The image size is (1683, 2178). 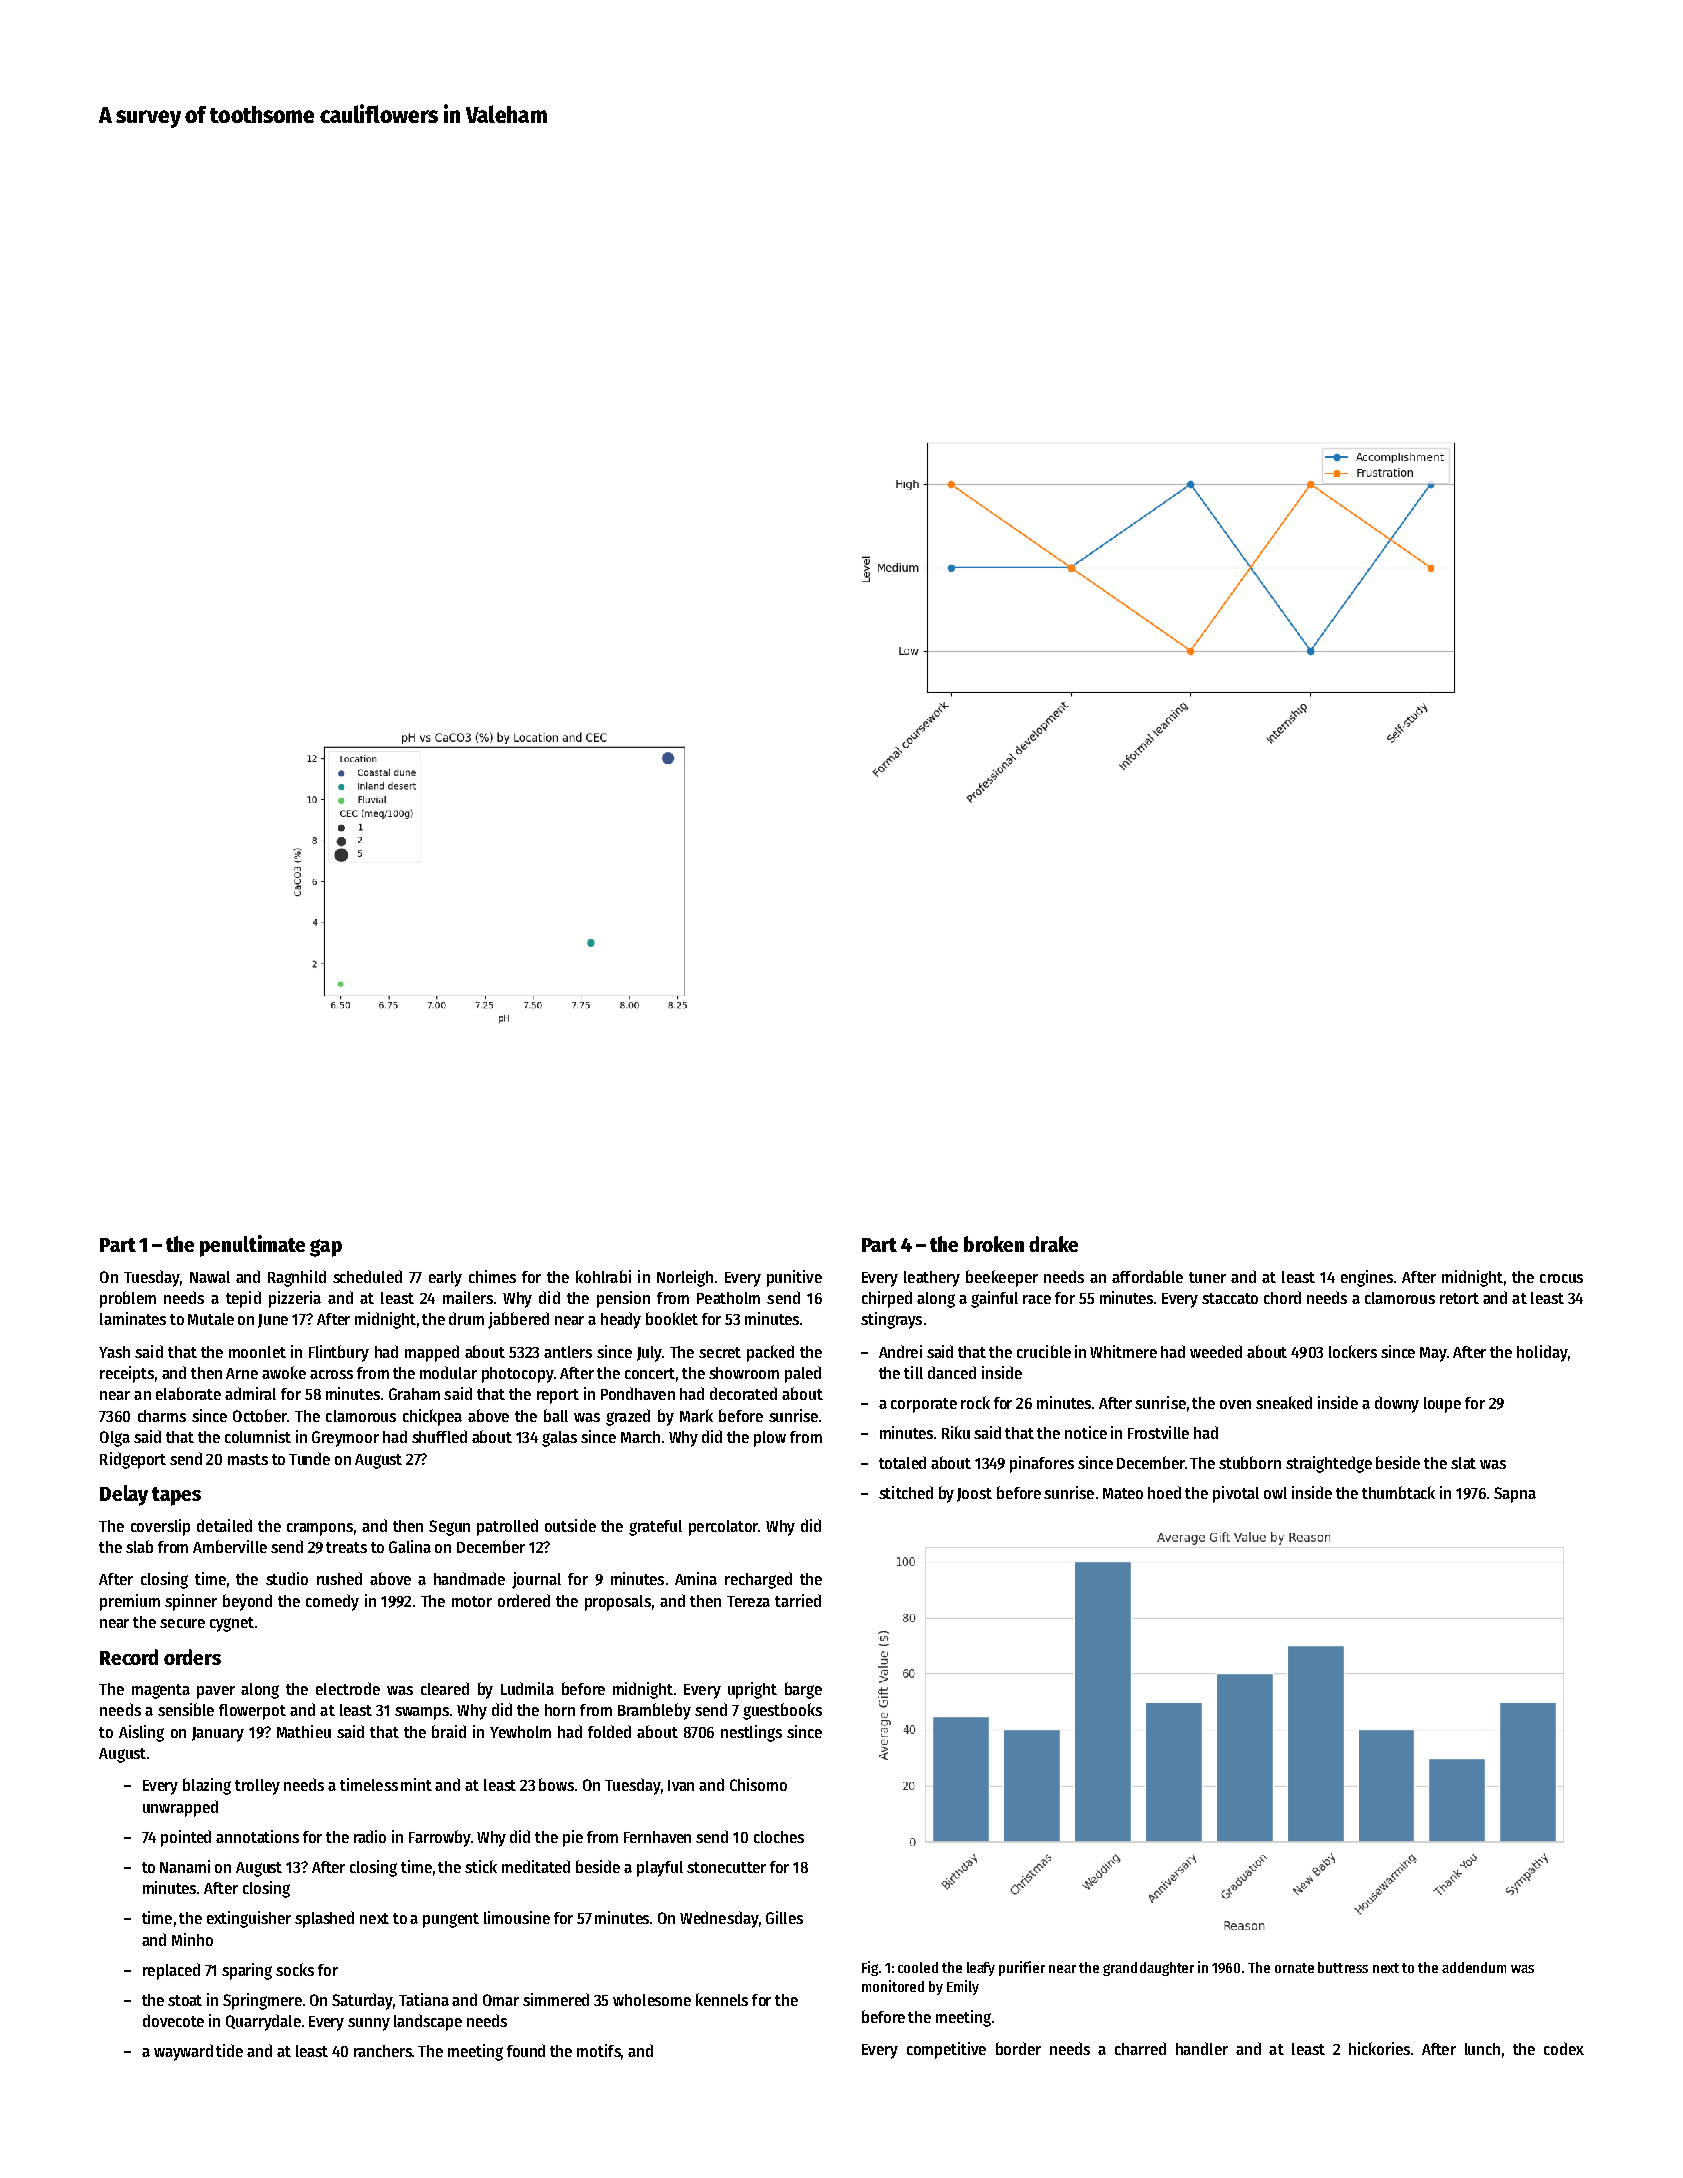 I want to click on buttress, so click(x=1343, y=1967).
